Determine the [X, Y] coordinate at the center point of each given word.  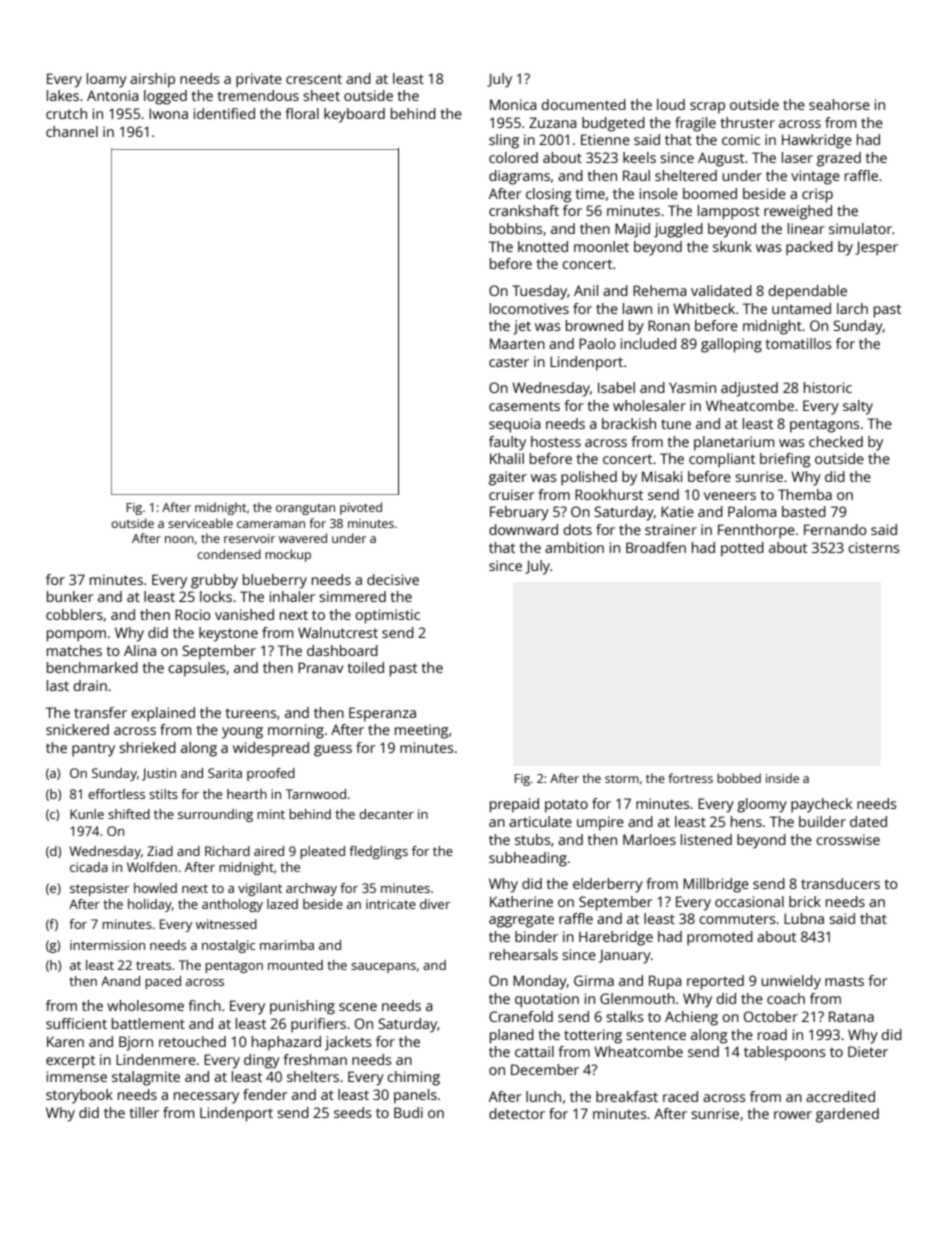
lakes [63, 95]
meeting [421, 731]
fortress [691, 778]
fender [265, 1094]
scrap [707, 108]
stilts [163, 794]
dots [577, 529]
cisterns [873, 547]
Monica [513, 104]
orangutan [305, 509]
